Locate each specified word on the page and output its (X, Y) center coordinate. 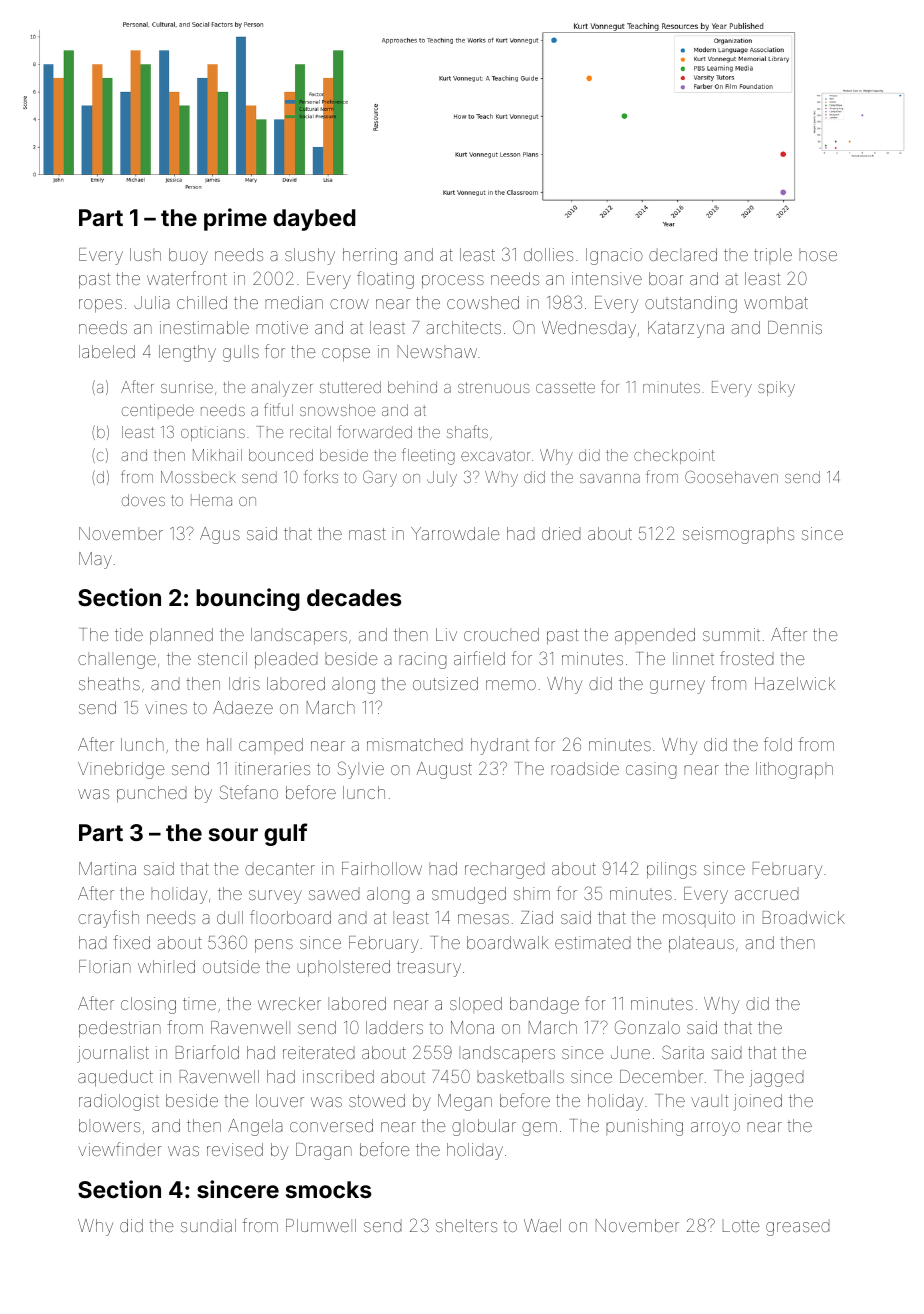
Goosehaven (731, 476)
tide (129, 634)
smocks (328, 1189)
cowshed (483, 302)
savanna (610, 478)
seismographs (738, 535)
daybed (314, 220)
